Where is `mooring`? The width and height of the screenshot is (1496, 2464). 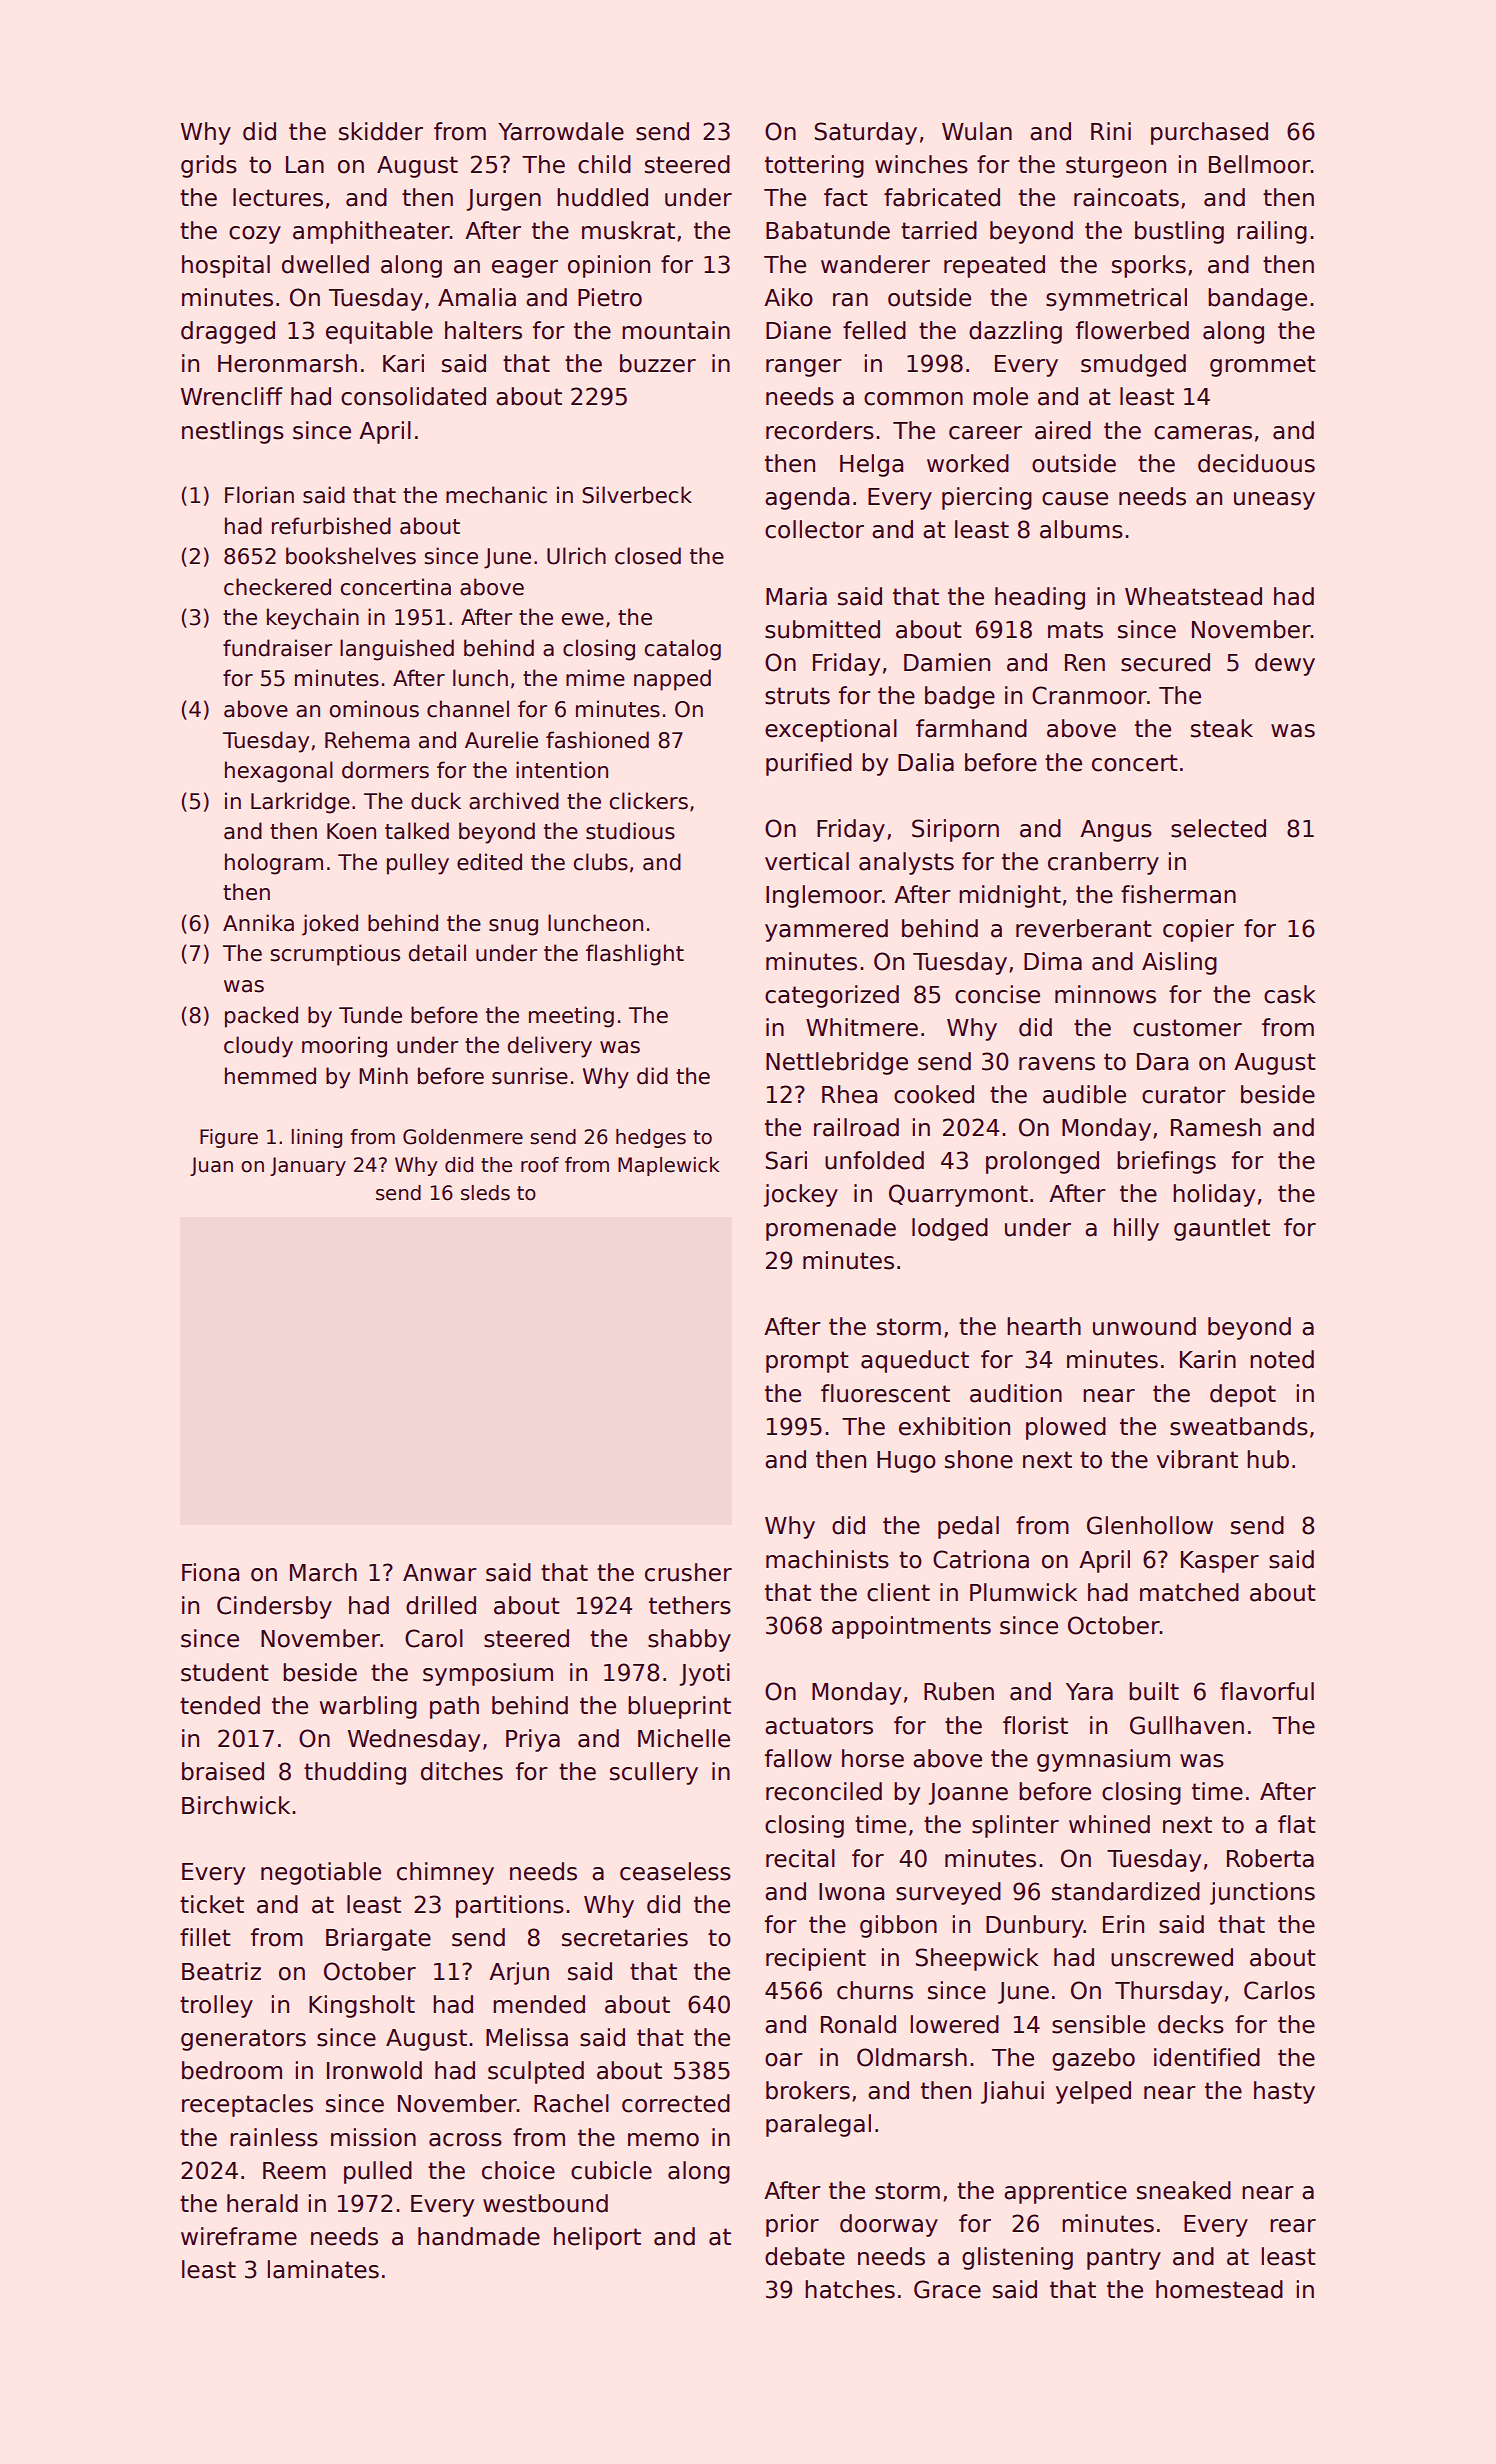 mooring is located at coordinates (344, 1047).
